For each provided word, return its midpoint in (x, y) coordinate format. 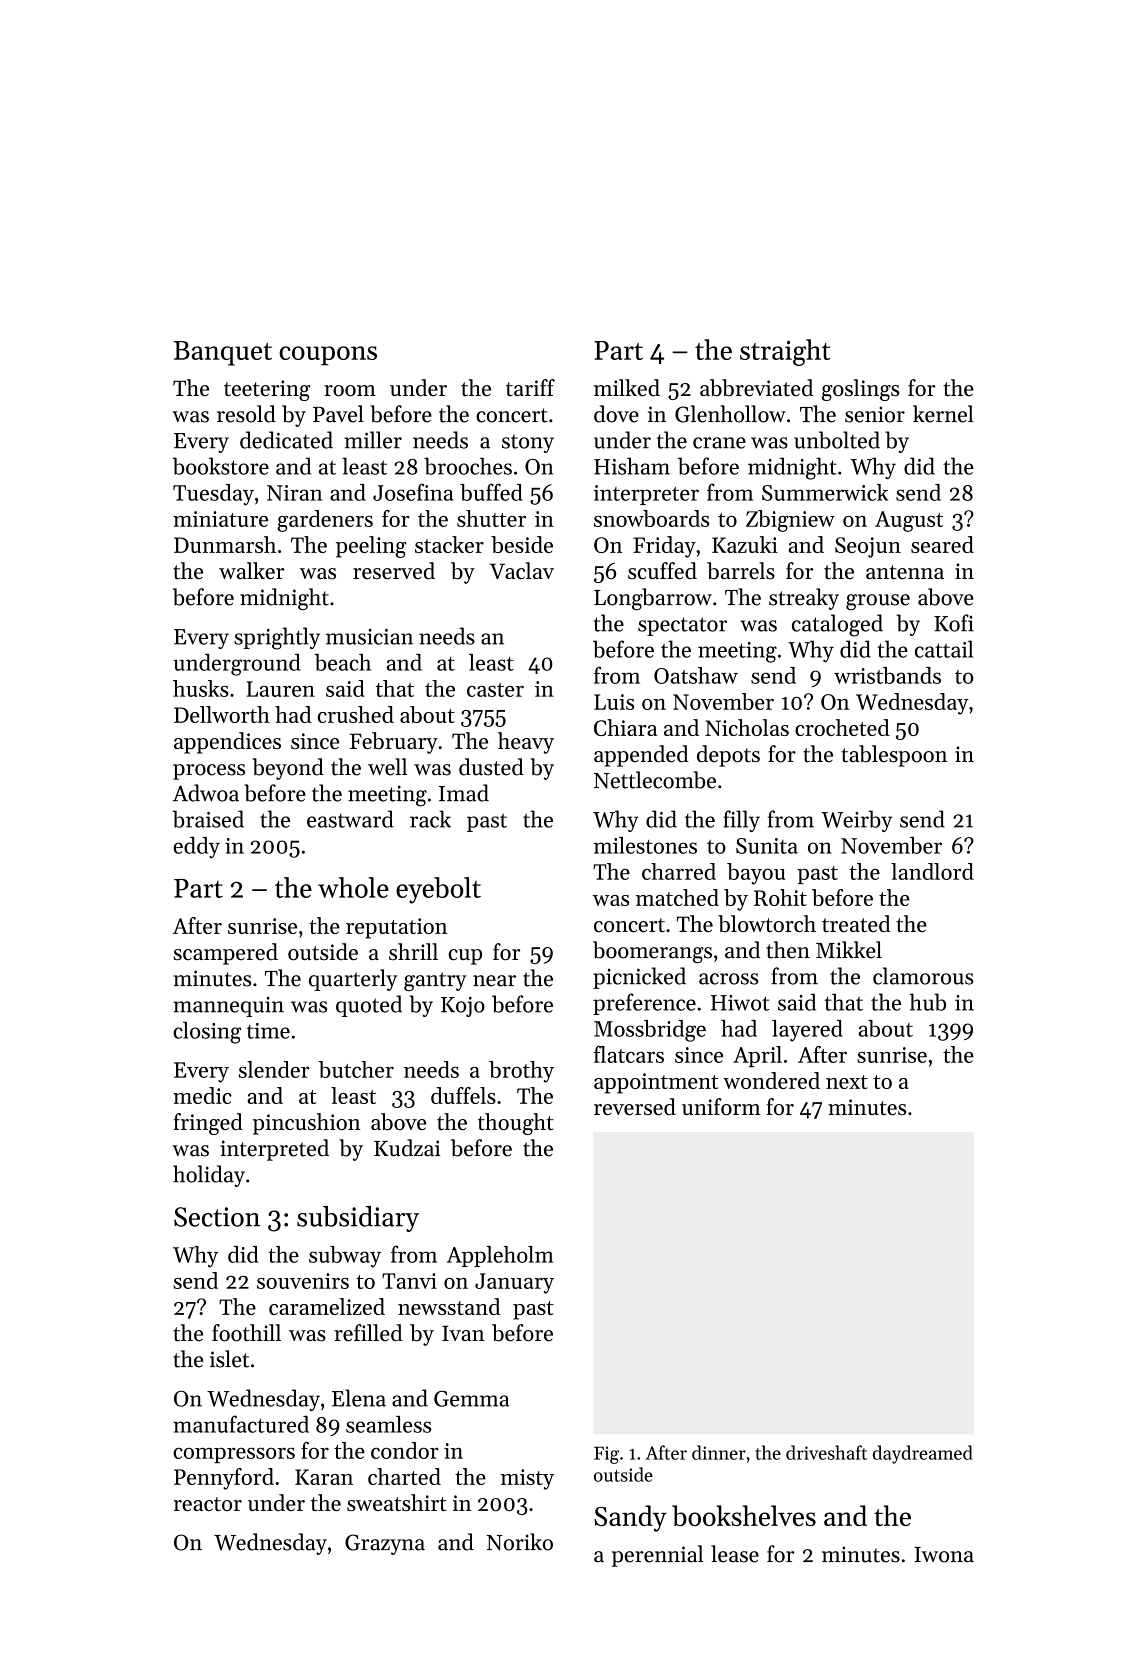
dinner (719, 1452)
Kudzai (407, 1148)
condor (405, 1450)
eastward (350, 819)
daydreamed (923, 1454)
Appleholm (500, 1256)
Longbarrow (653, 599)
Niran (294, 493)
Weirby (856, 821)
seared (942, 544)
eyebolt (438, 890)
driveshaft (826, 1452)
